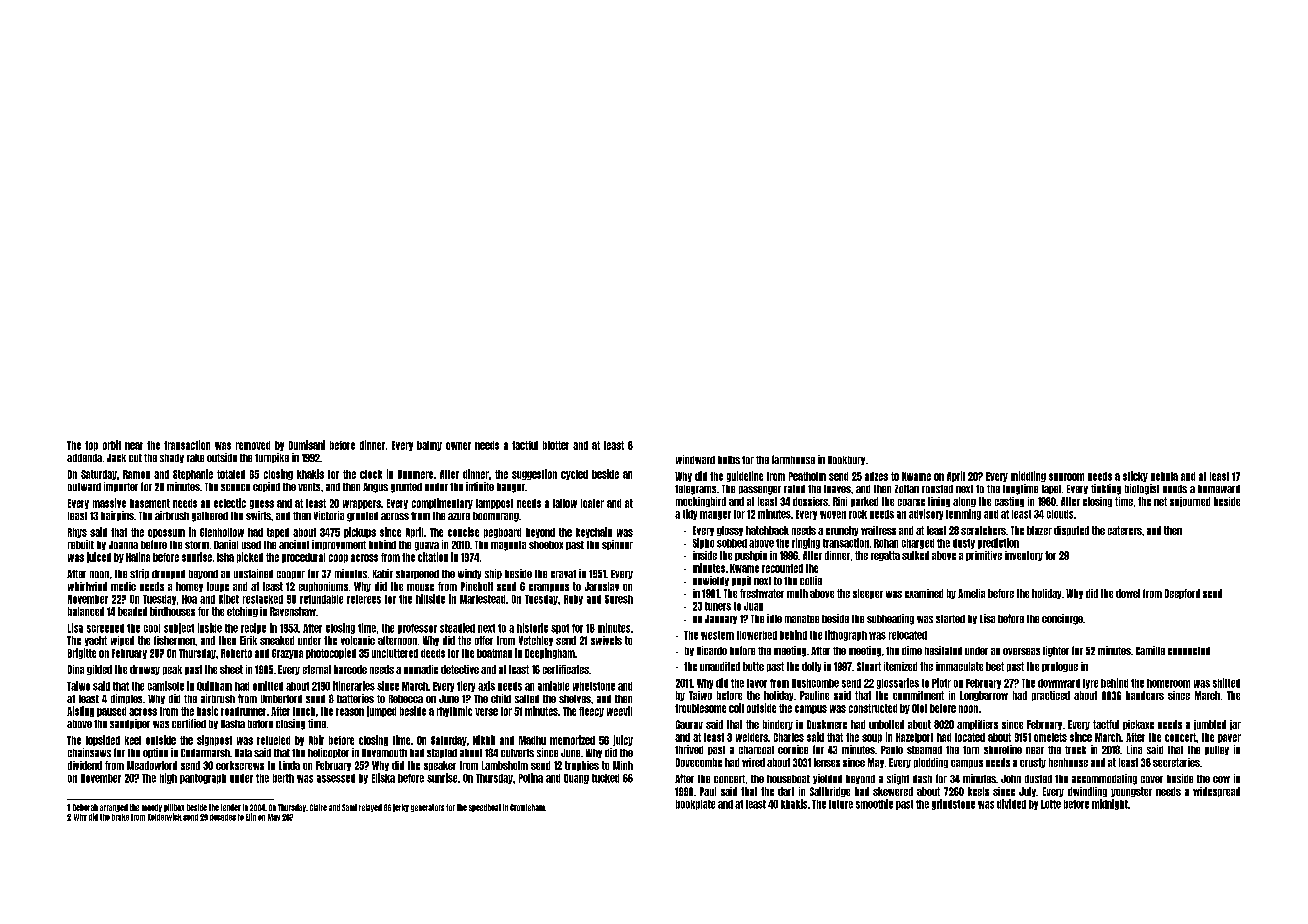 This screenshot has height=924, width=1308. What do you see at coordinates (1024, 556) in the screenshot?
I see `inventory` at bounding box center [1024, 556].
